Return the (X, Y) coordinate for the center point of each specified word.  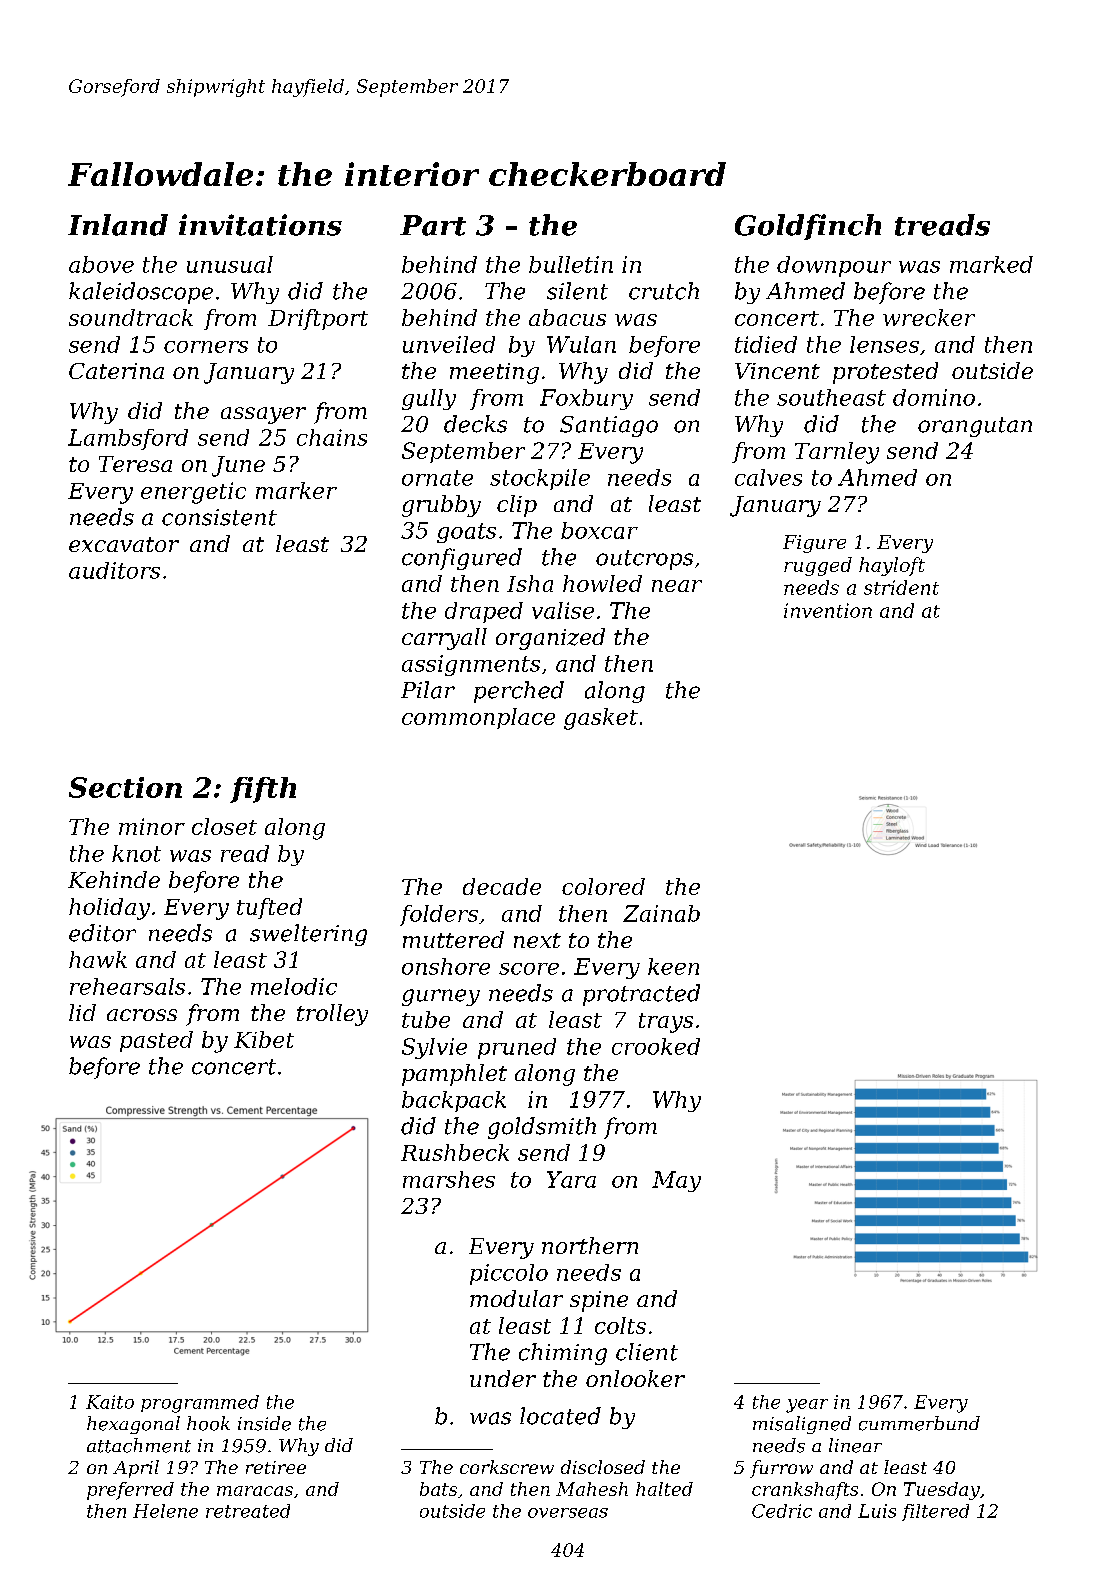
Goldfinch (808, 227)
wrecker (929, 317)
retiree (276, 1467)
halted (664, 1489)
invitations (260, 225)
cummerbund (919, 1423)
